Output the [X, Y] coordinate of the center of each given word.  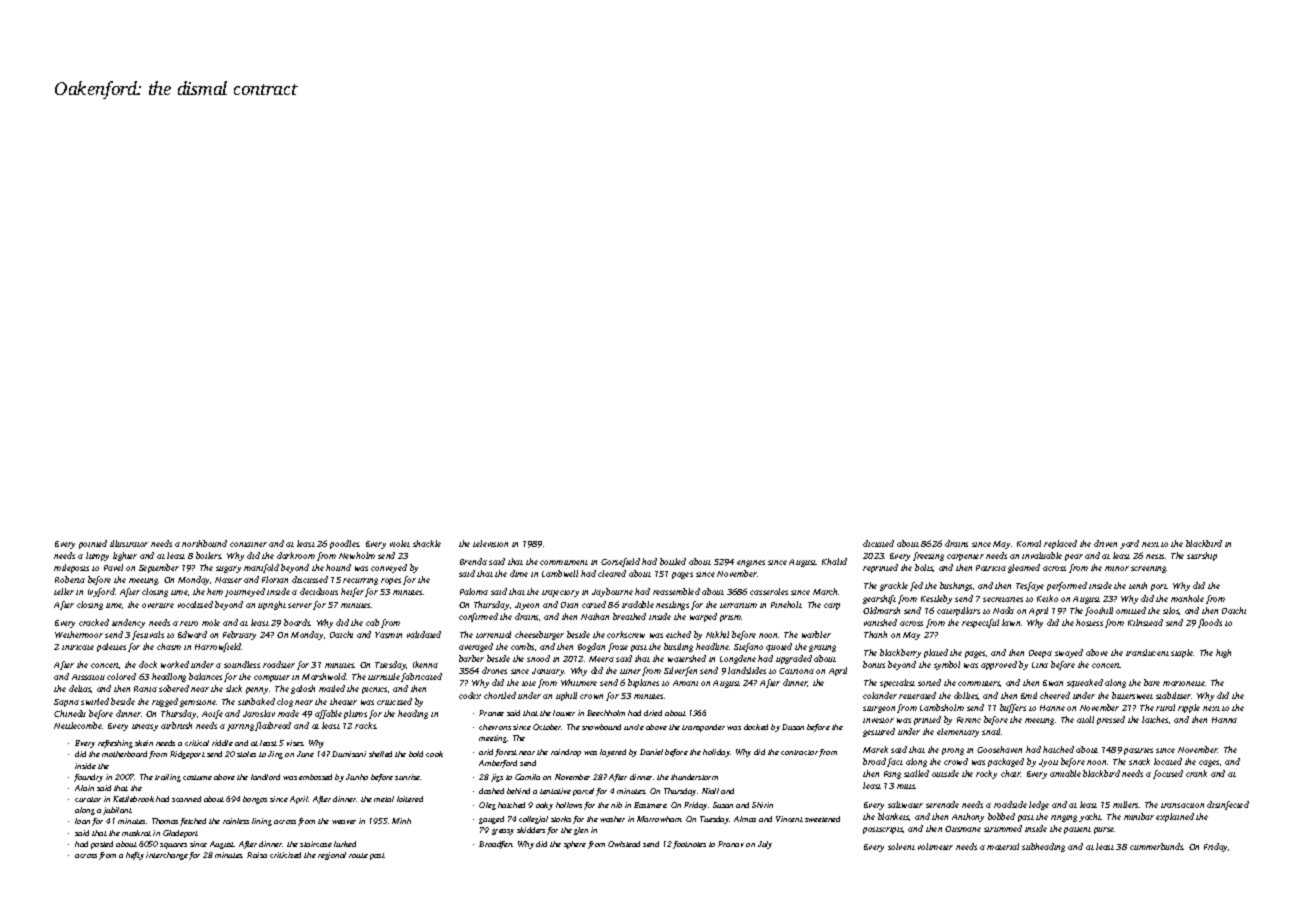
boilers [208, 555]
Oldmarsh [881, 610]
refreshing [115, 744]
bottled [673, 561]
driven [1105, 543]
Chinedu [70, 713]
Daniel [651, 752]
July [765, 845]
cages [1209, 763]
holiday [716, 753]
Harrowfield [218, 647]
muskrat [136, 833]
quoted [779, 647]
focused [1168, 774]
